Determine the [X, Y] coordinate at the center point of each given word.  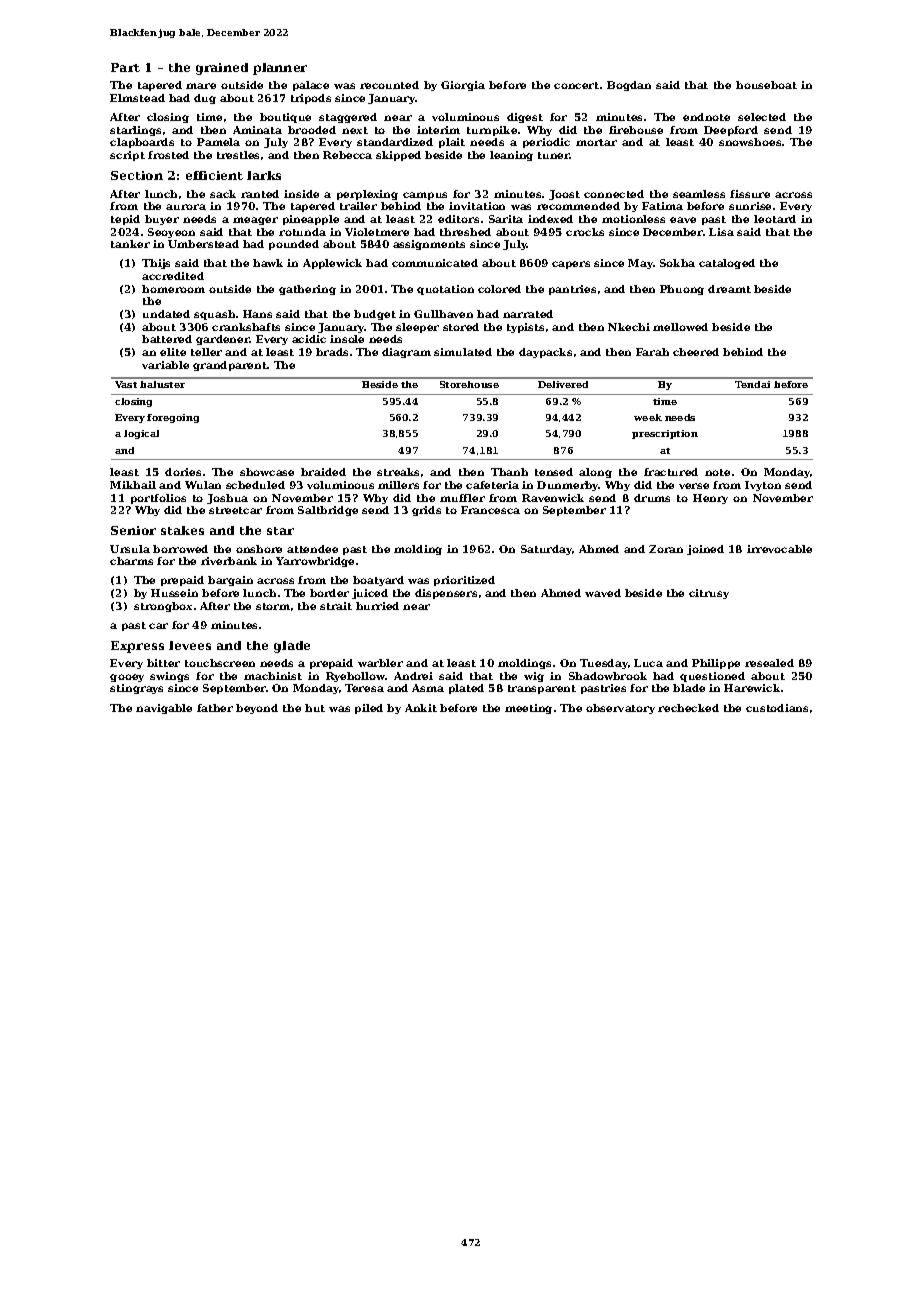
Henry [710, 499]
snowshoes [750, 142]
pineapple [311, 220]
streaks [398, 472]
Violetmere [377, 232]
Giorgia [463, 86]
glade [292, 647]
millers [398, 485]
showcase [267, 472]
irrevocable [779, 549]
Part [125, 67]
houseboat [766, 85]
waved [603, 593]
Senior [133, 530]
